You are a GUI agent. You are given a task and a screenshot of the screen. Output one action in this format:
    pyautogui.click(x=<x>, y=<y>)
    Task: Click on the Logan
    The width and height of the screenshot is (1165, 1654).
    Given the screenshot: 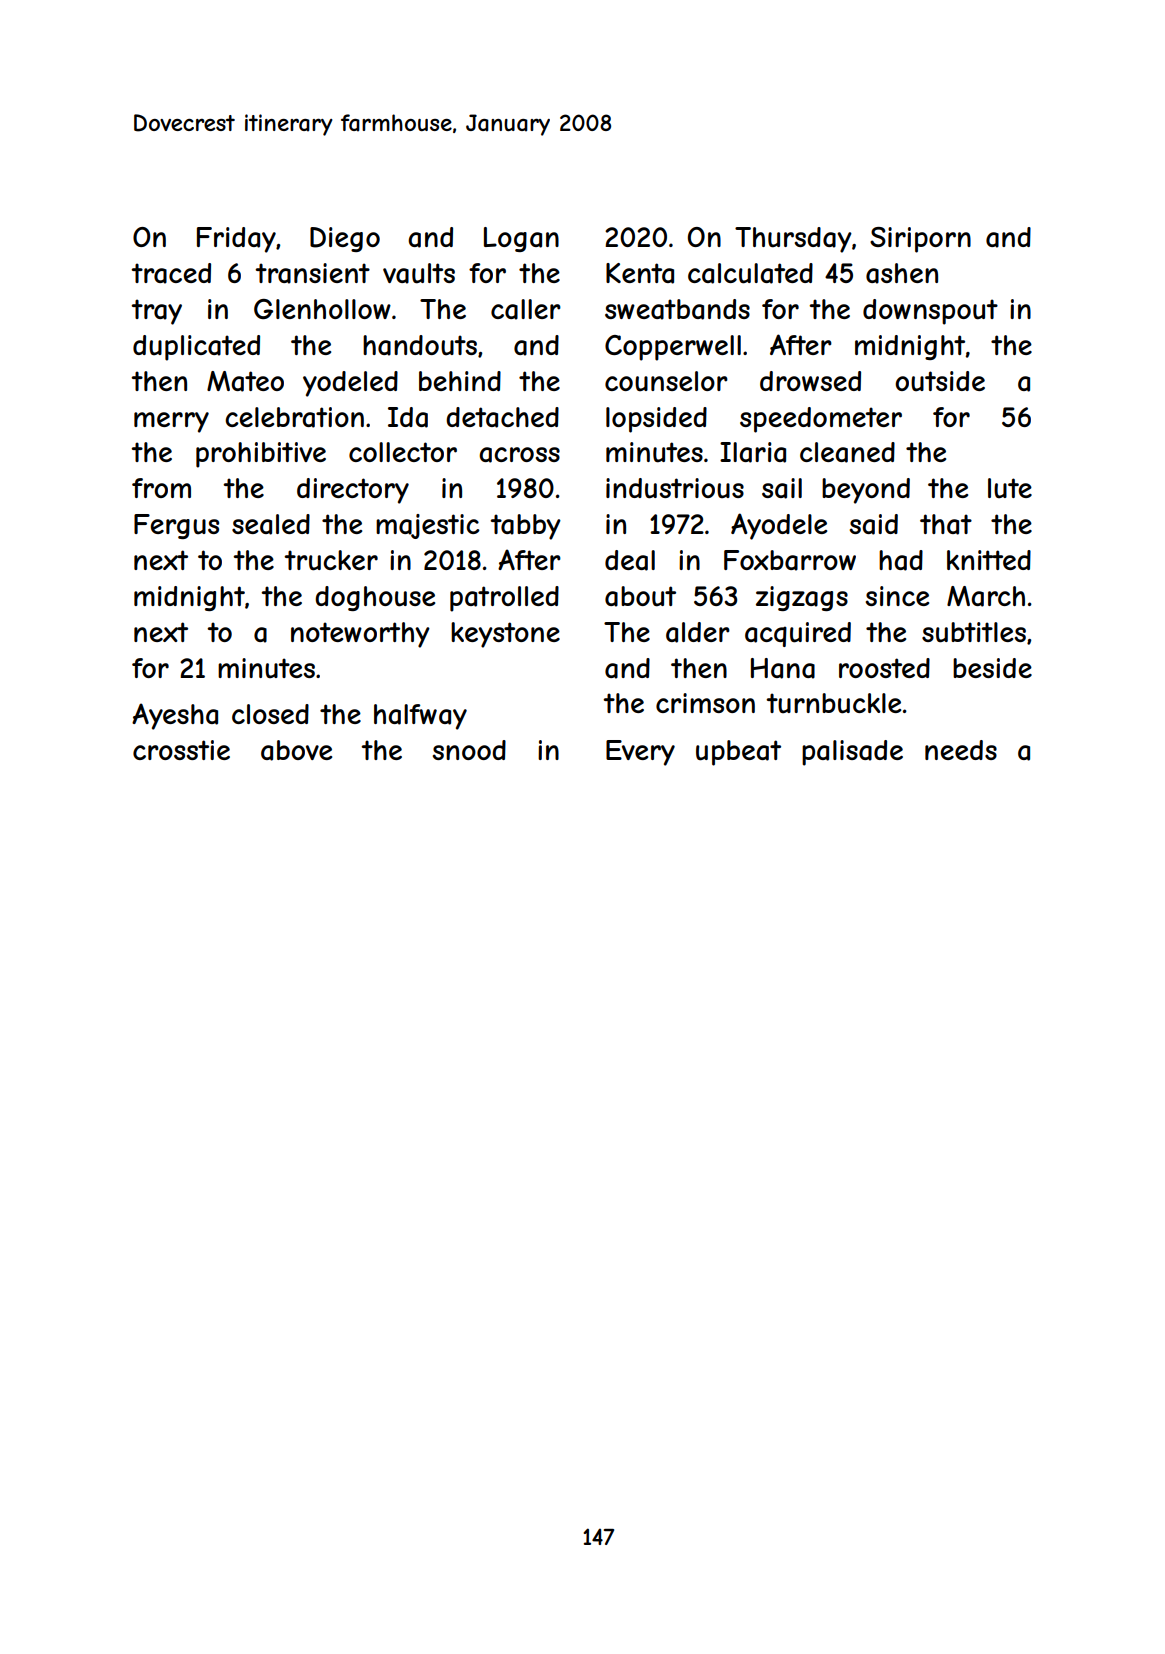 What is the action you would take?
    pyautogui.click(x=521, y=239)
